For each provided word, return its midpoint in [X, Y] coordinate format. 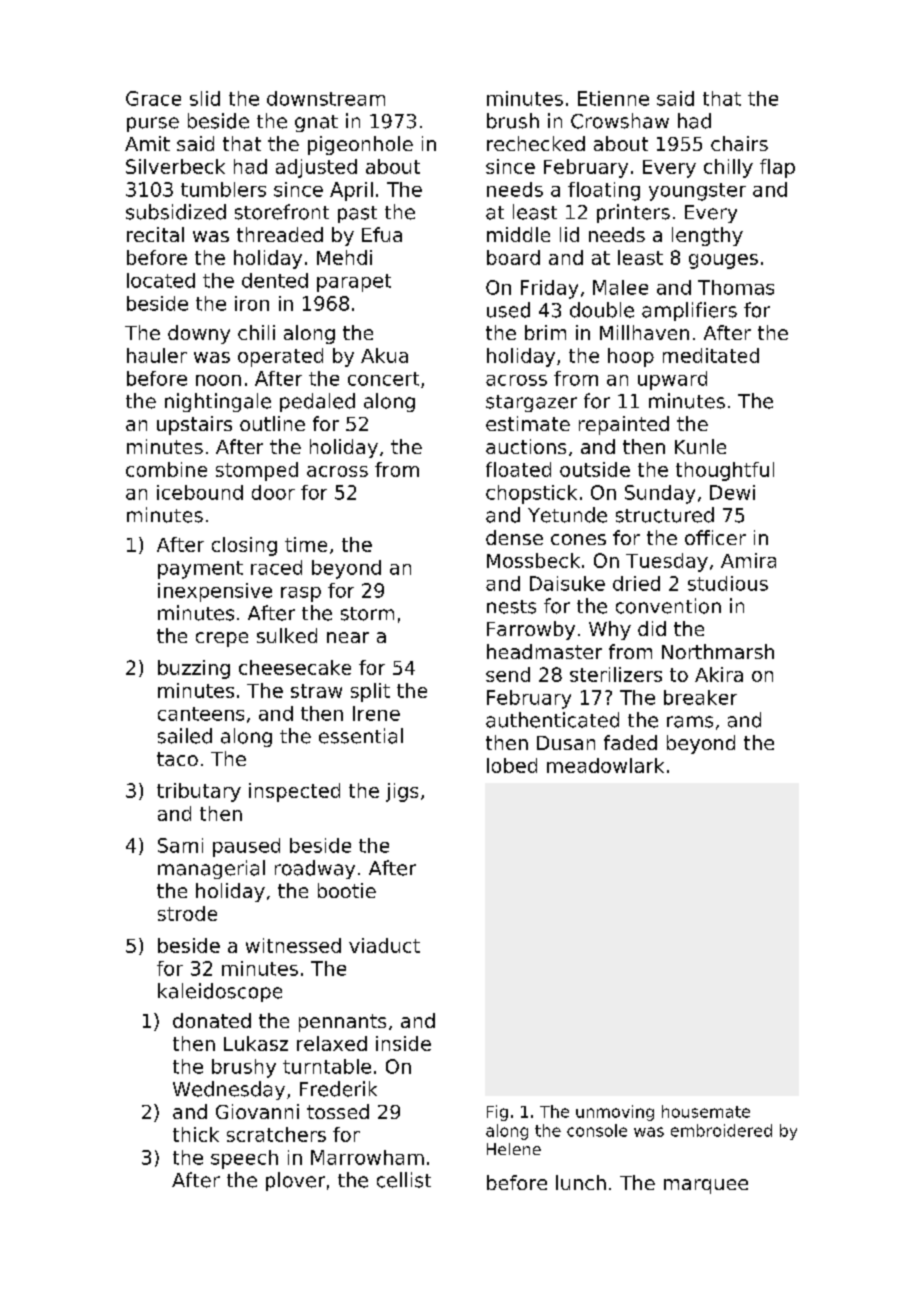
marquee [706, 1186]
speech [244, 1159]
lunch [581, 1182]
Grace [153, 98]
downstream [326, 98]
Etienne [613, 98]
